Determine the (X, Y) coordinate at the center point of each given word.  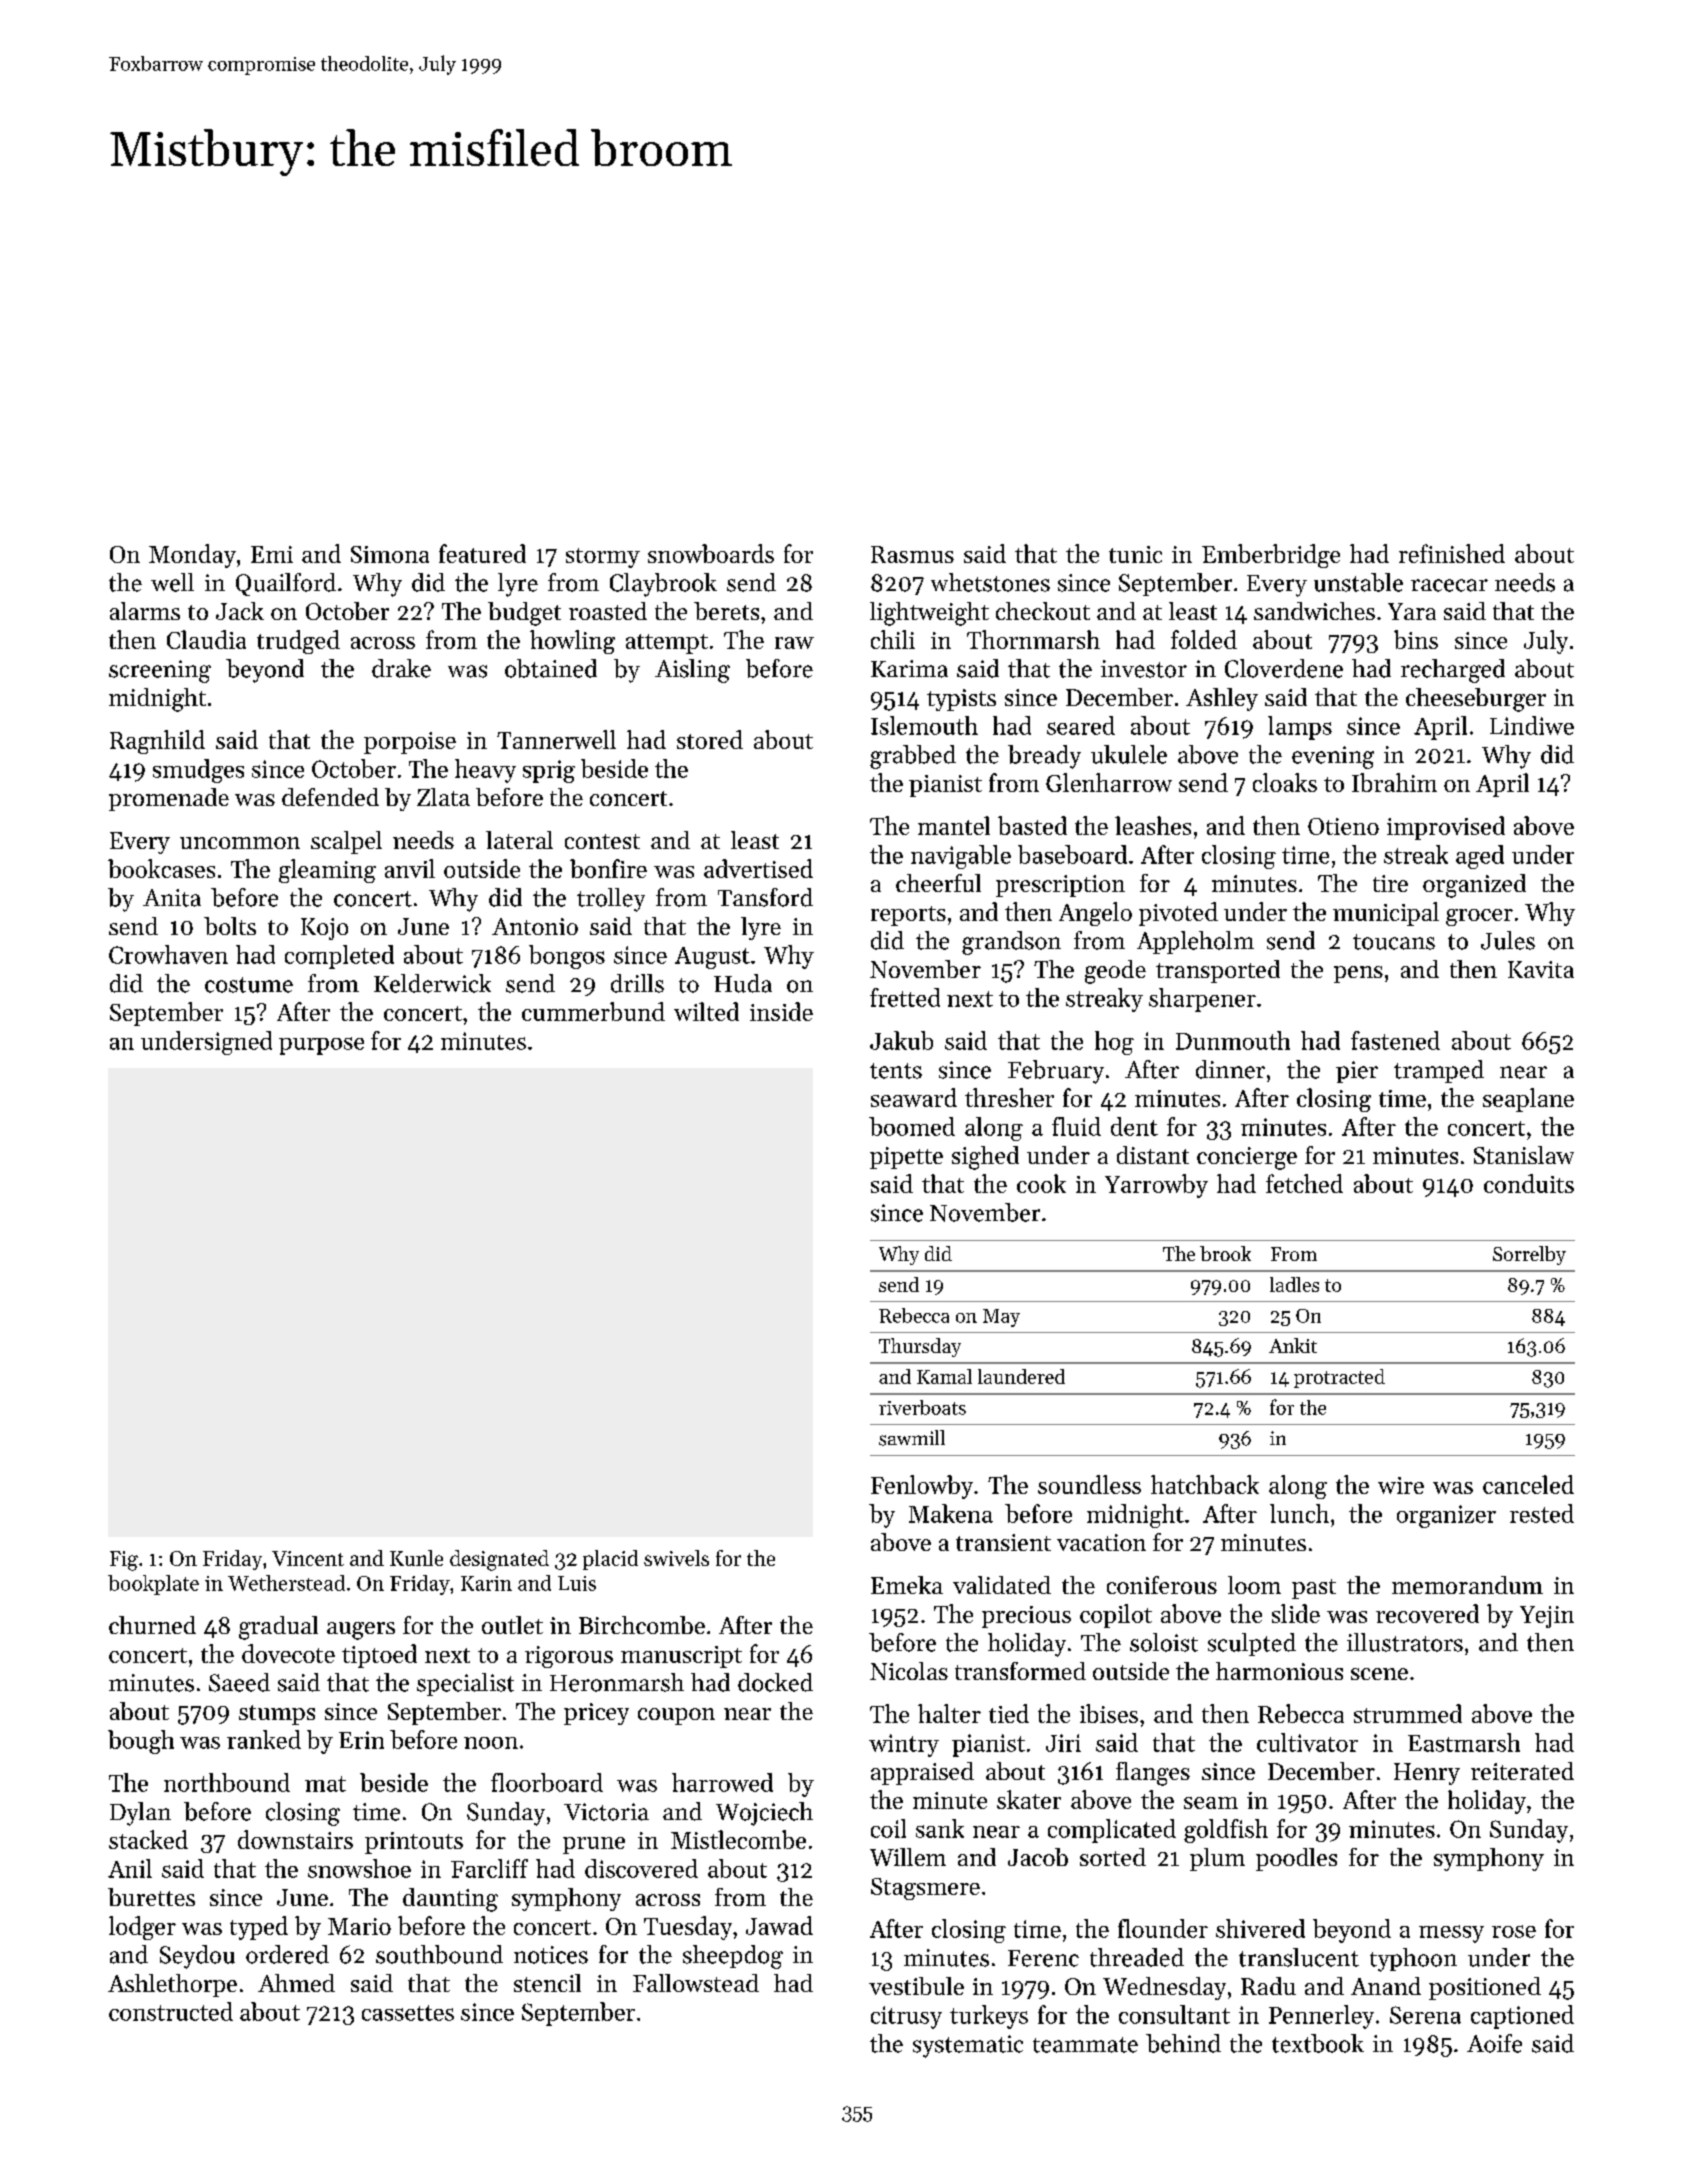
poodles (1296, 1859)
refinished (1452, 553)
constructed (171, 2011)
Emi (272, 554)
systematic (968, 2046)
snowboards (711, 553)
